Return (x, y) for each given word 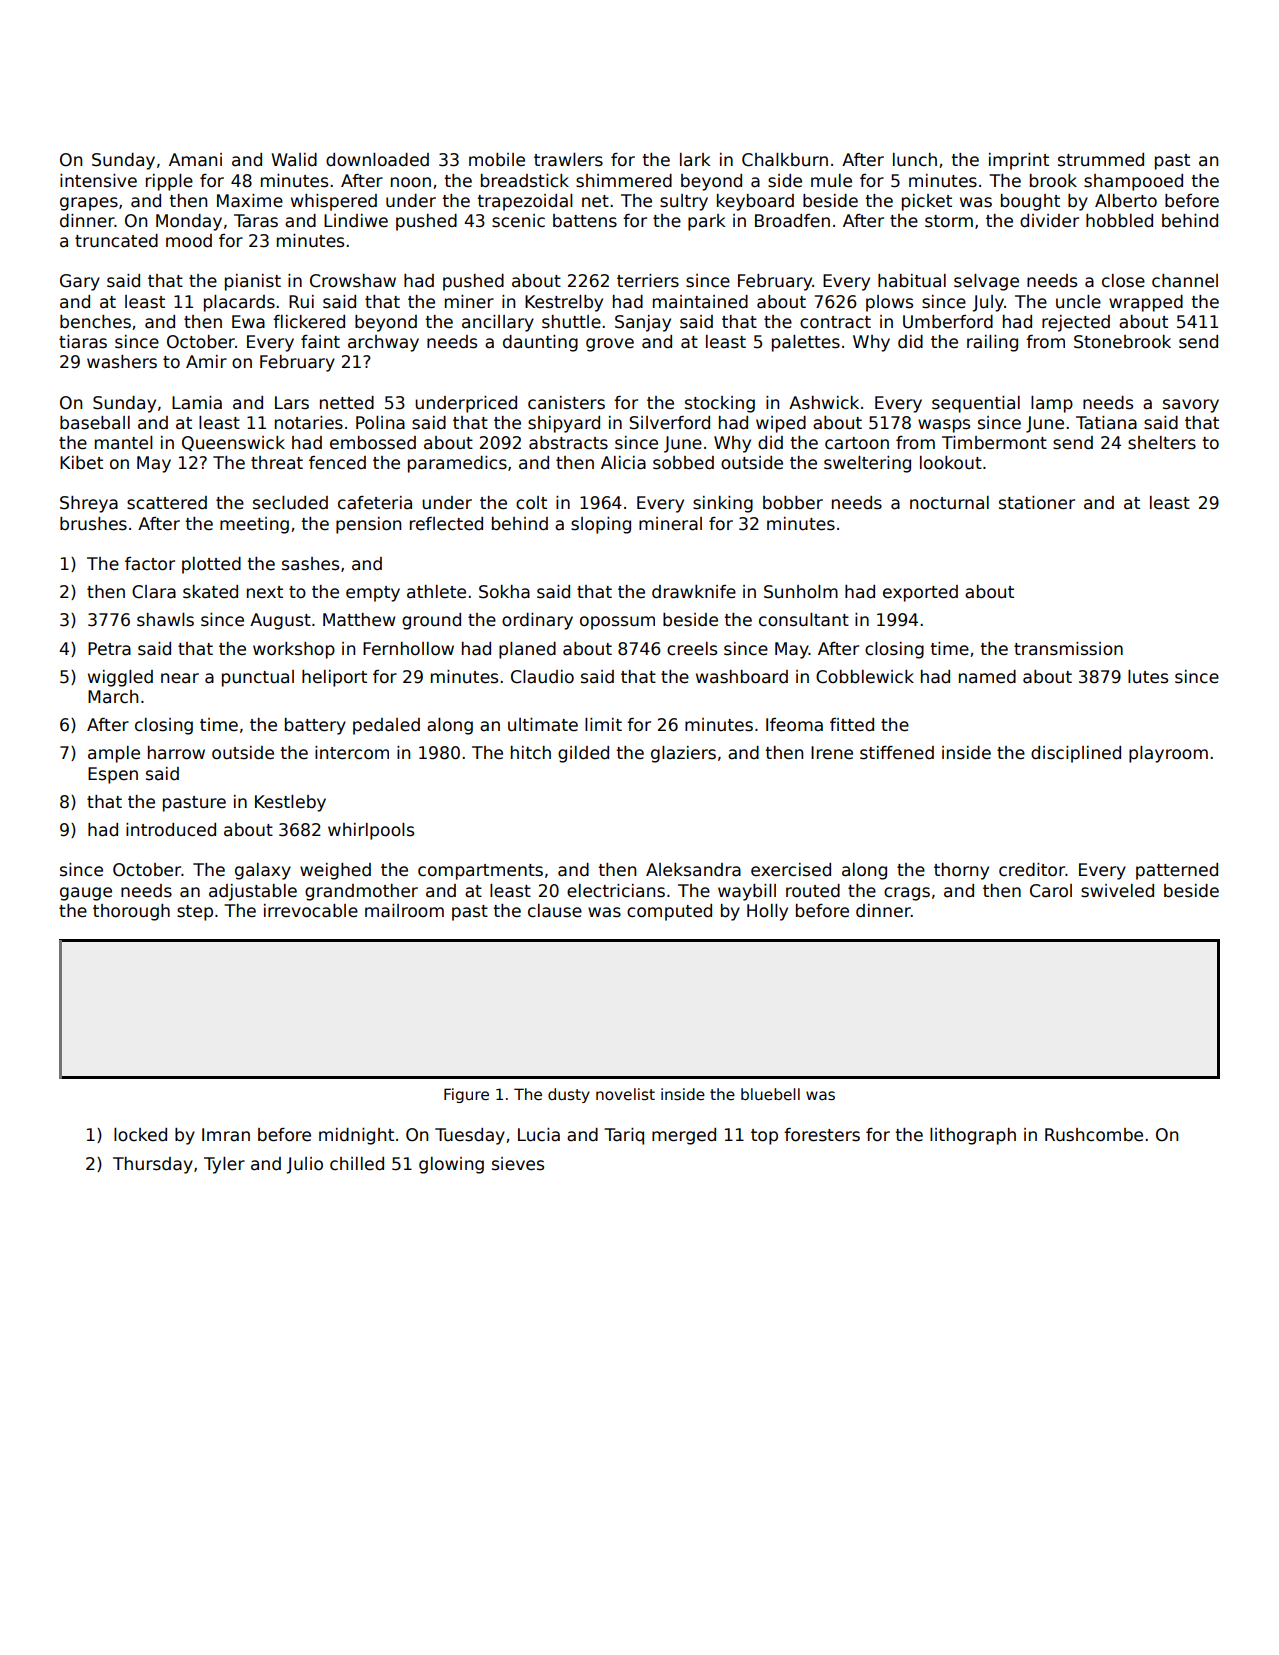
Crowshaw (353, 281)
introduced (171, 830)
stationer (1037, 503)
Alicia (623, 463)
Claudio (542, 677)
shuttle (571, 322)
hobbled (1119, 221)
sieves (518, 1164)
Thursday (153, 1165)
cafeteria (375, 503)
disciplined (1076, 754)
